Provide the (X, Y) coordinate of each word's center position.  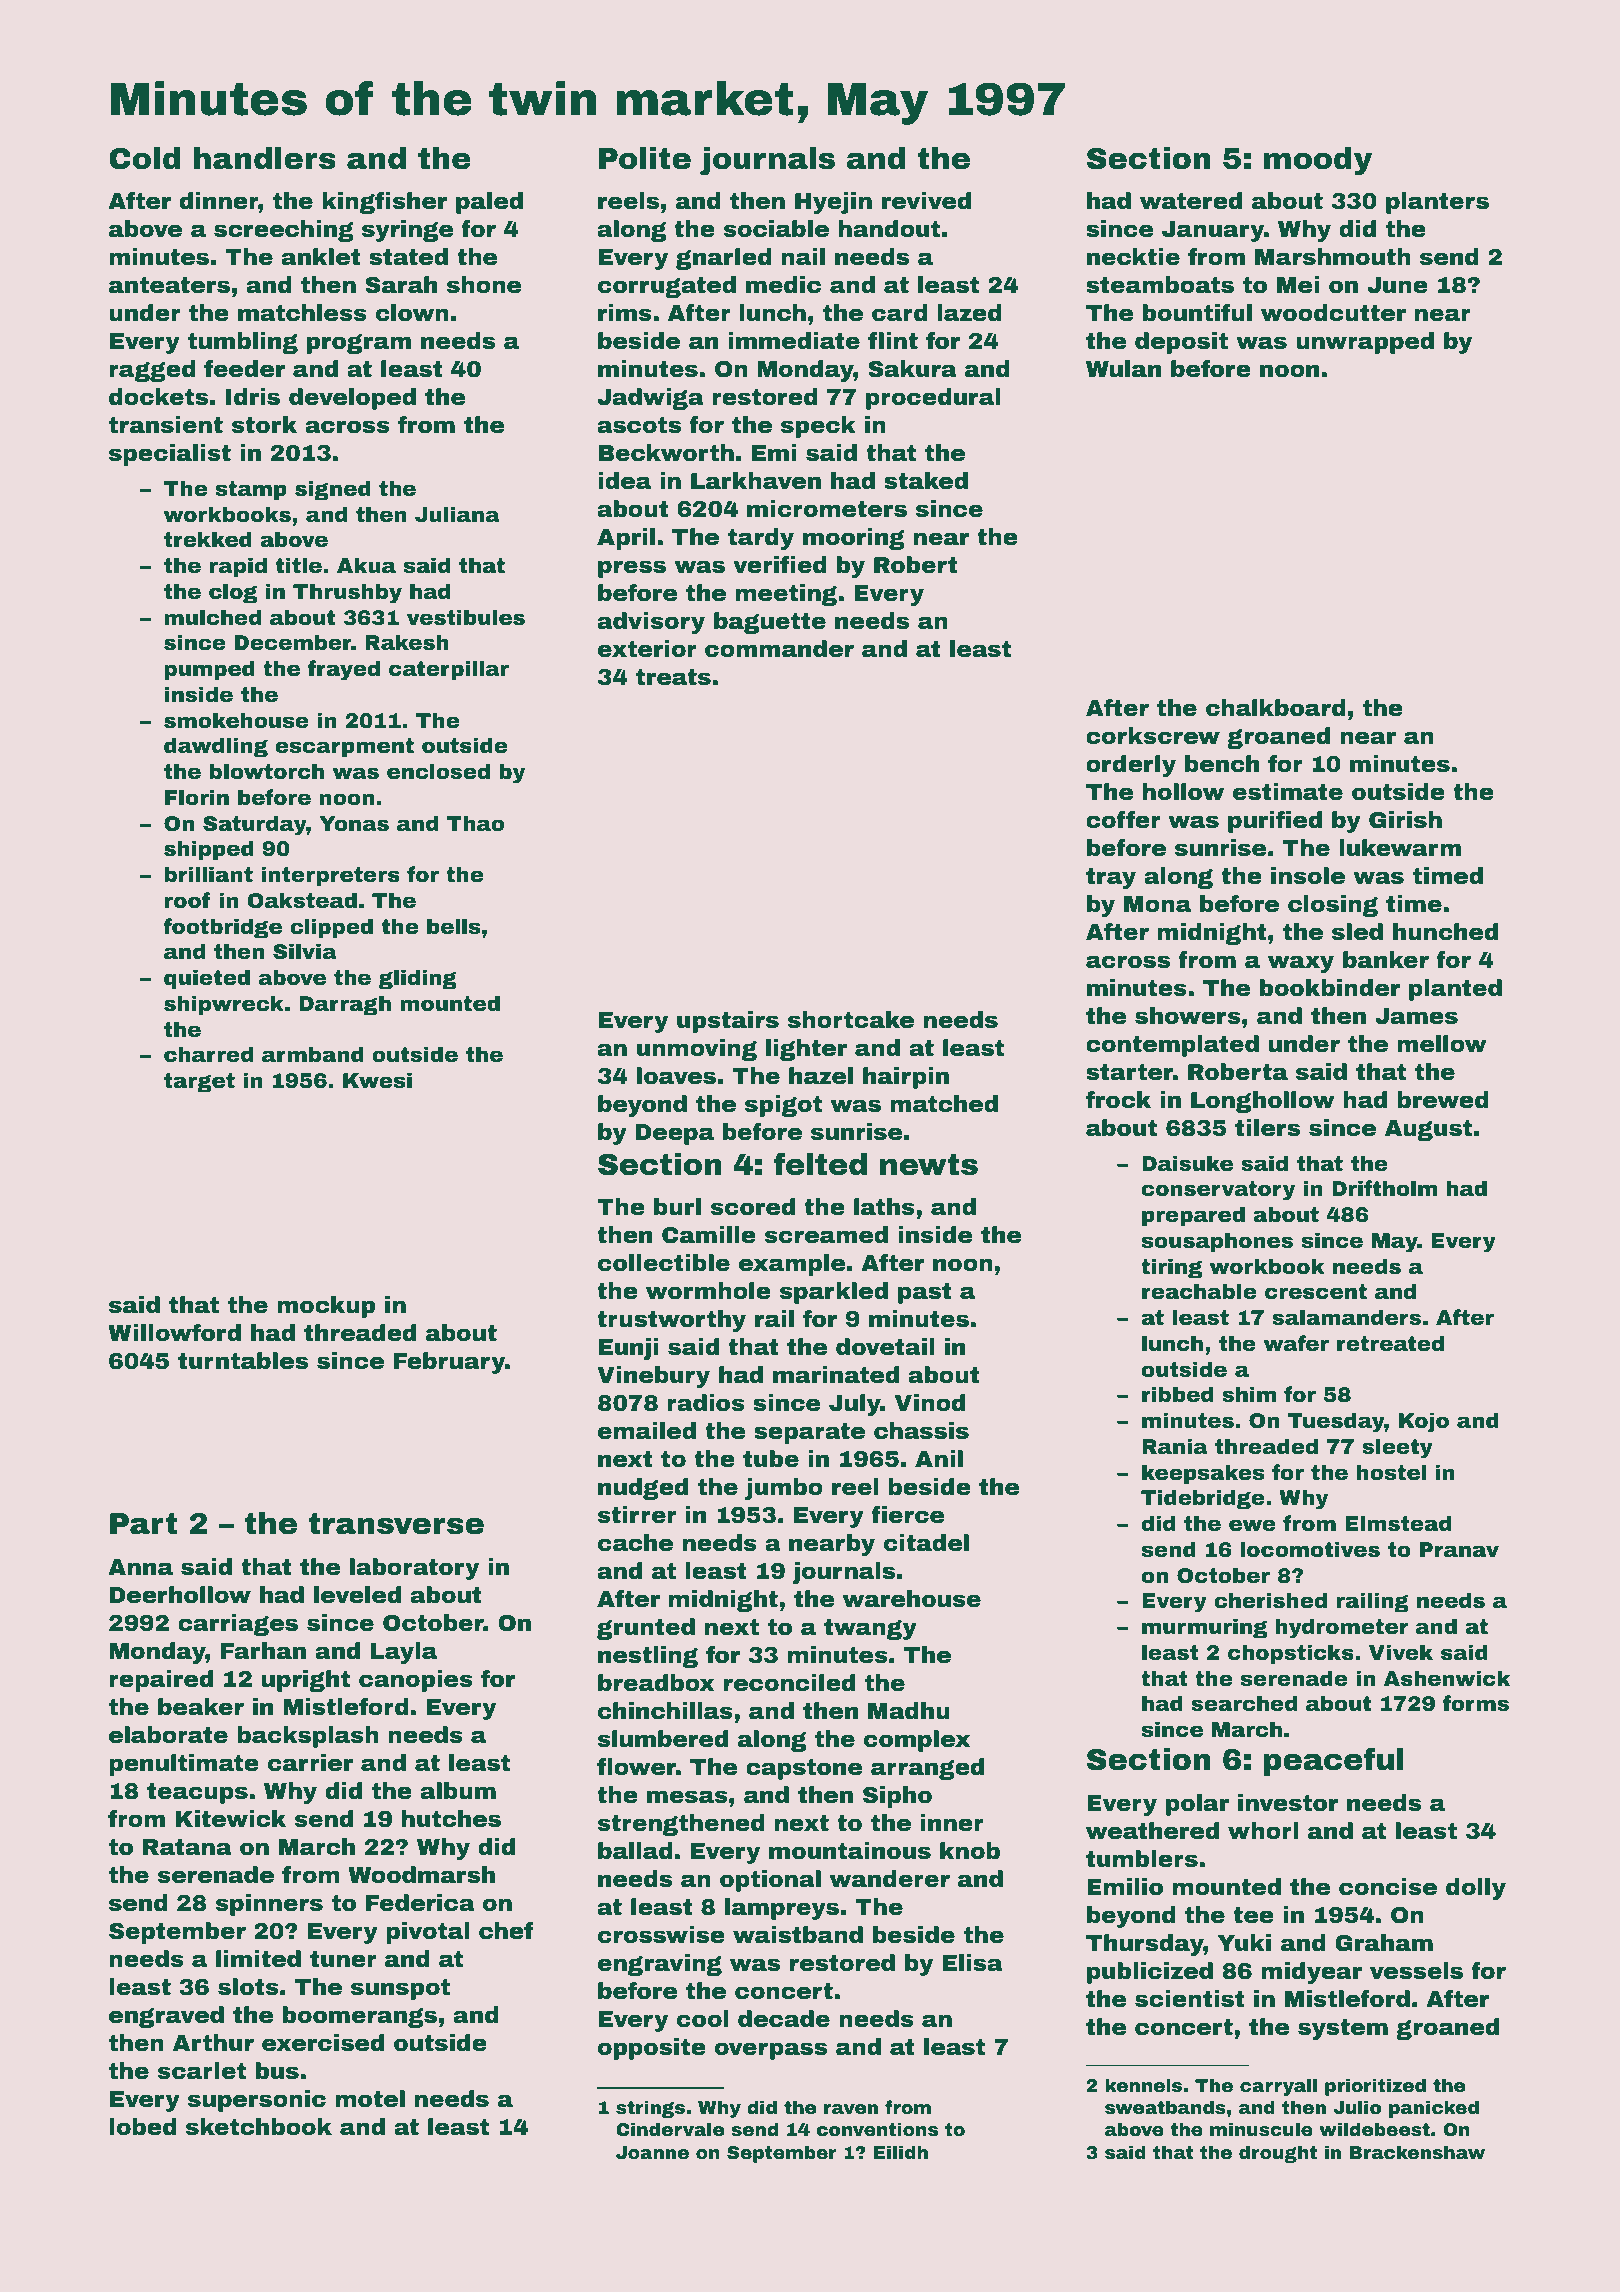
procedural (933, 399)
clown (412, 313)
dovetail (885, 1347)
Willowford (174, 1333)
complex (917, 1741)
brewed (1443, 1100)
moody (1318, 161)
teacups (197, 1793)
